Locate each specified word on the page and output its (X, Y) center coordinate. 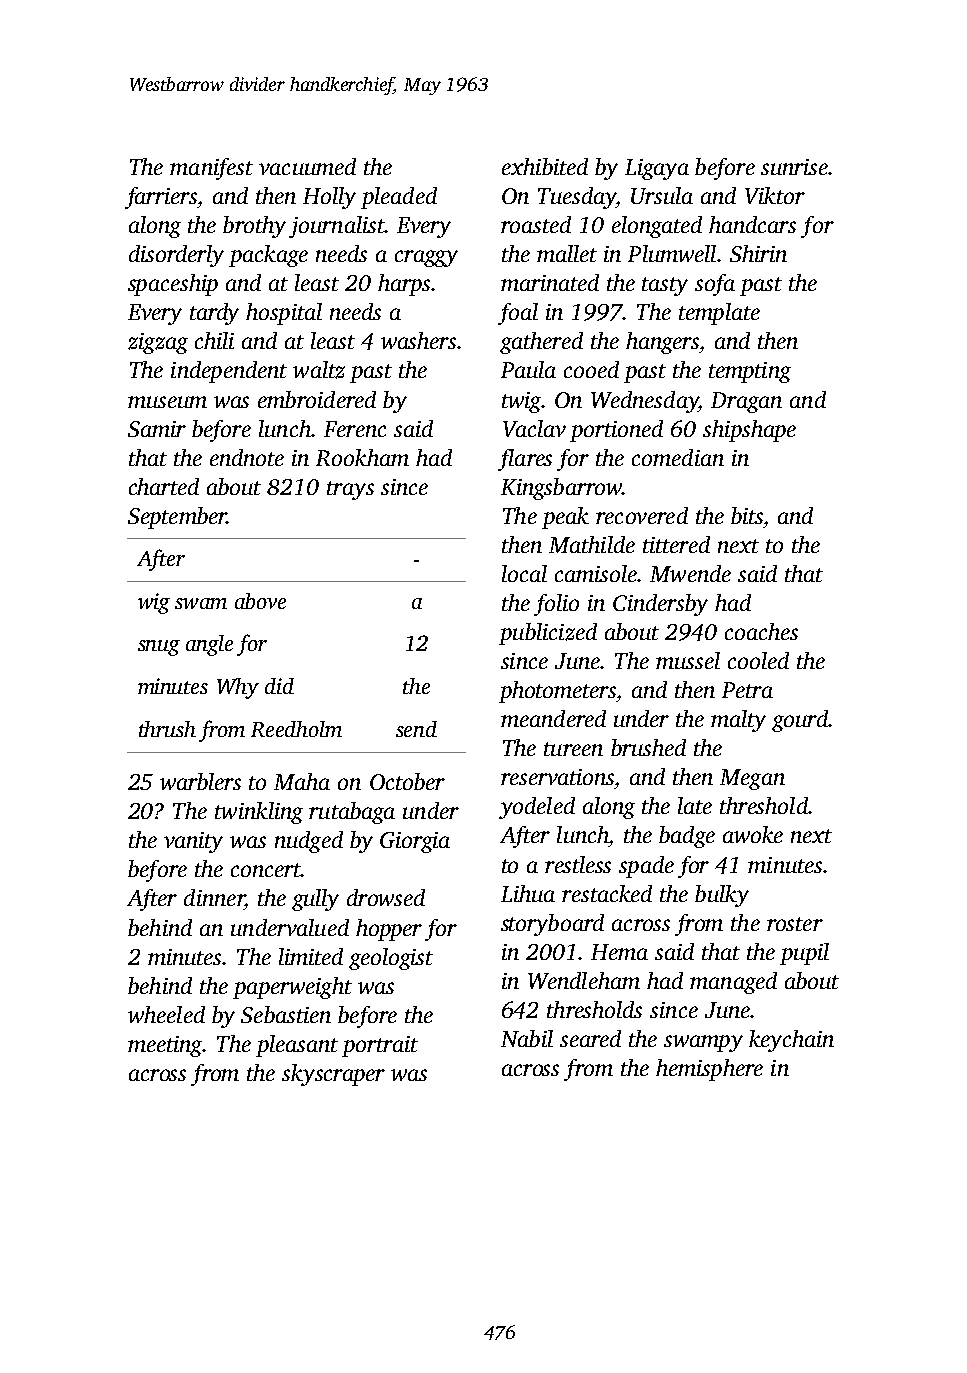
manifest (211, 169)
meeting (165, 1046)
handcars (752, 224)
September (177, 518)
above (260, 601)
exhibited (545, 166)
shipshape (749, 431)
